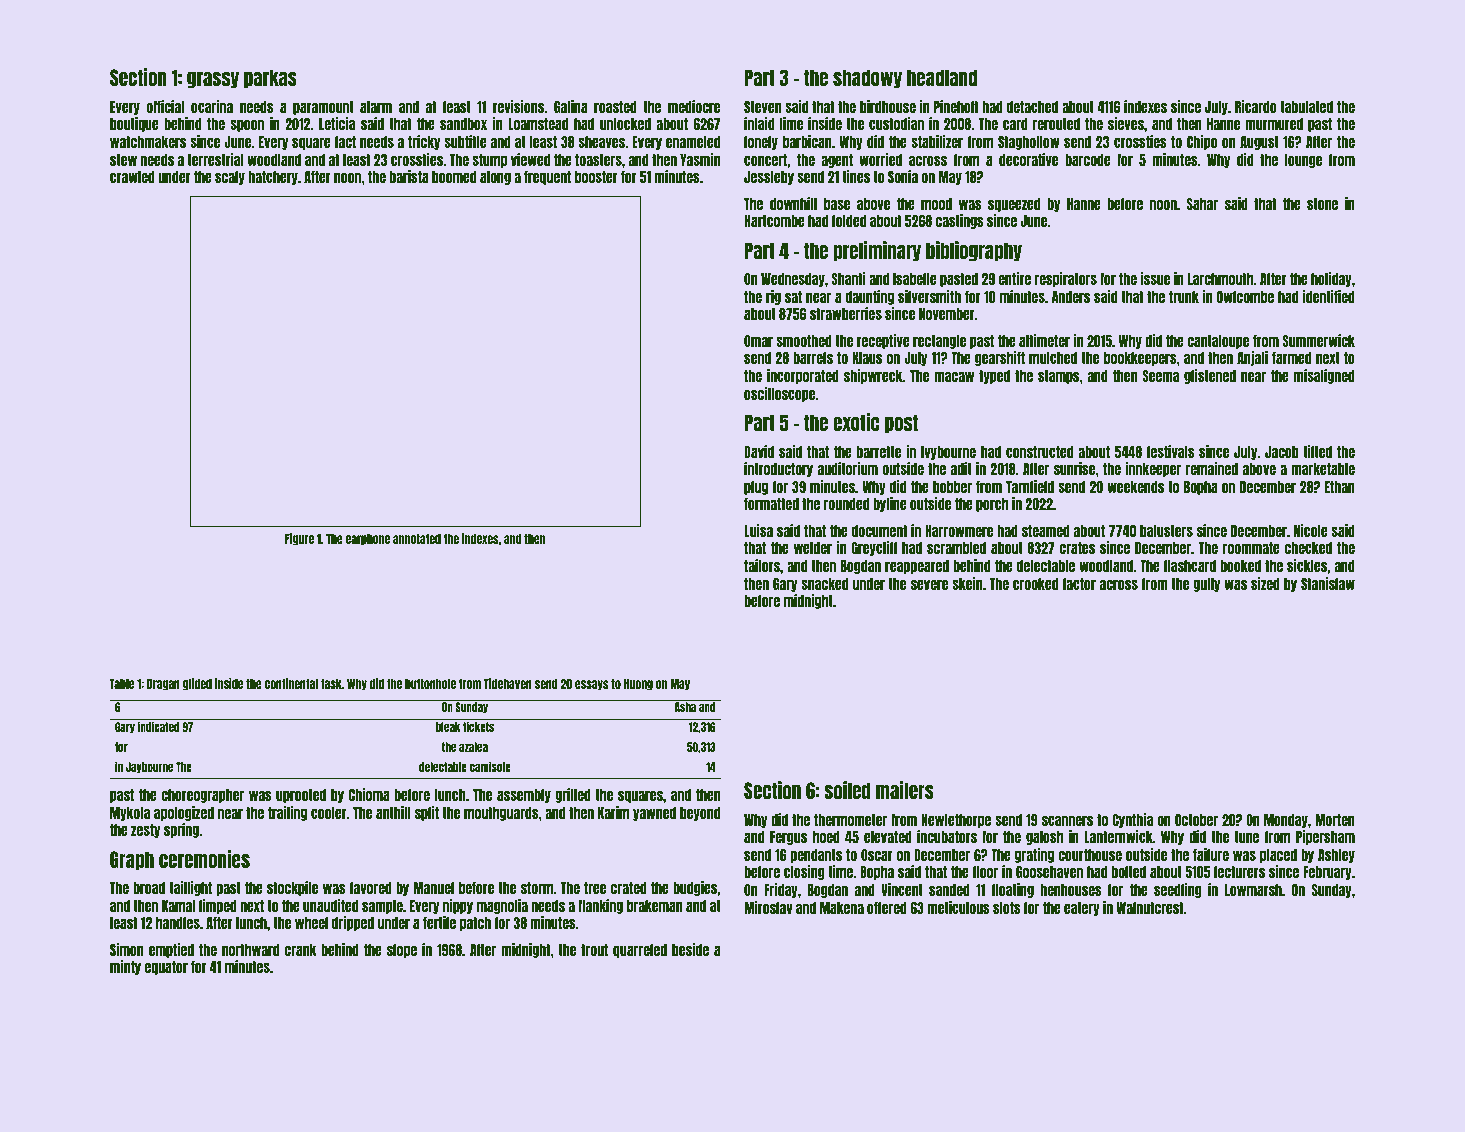  Describe the element at coordinates (299, 539) in the screenshot. I see `Figure` at that location.
